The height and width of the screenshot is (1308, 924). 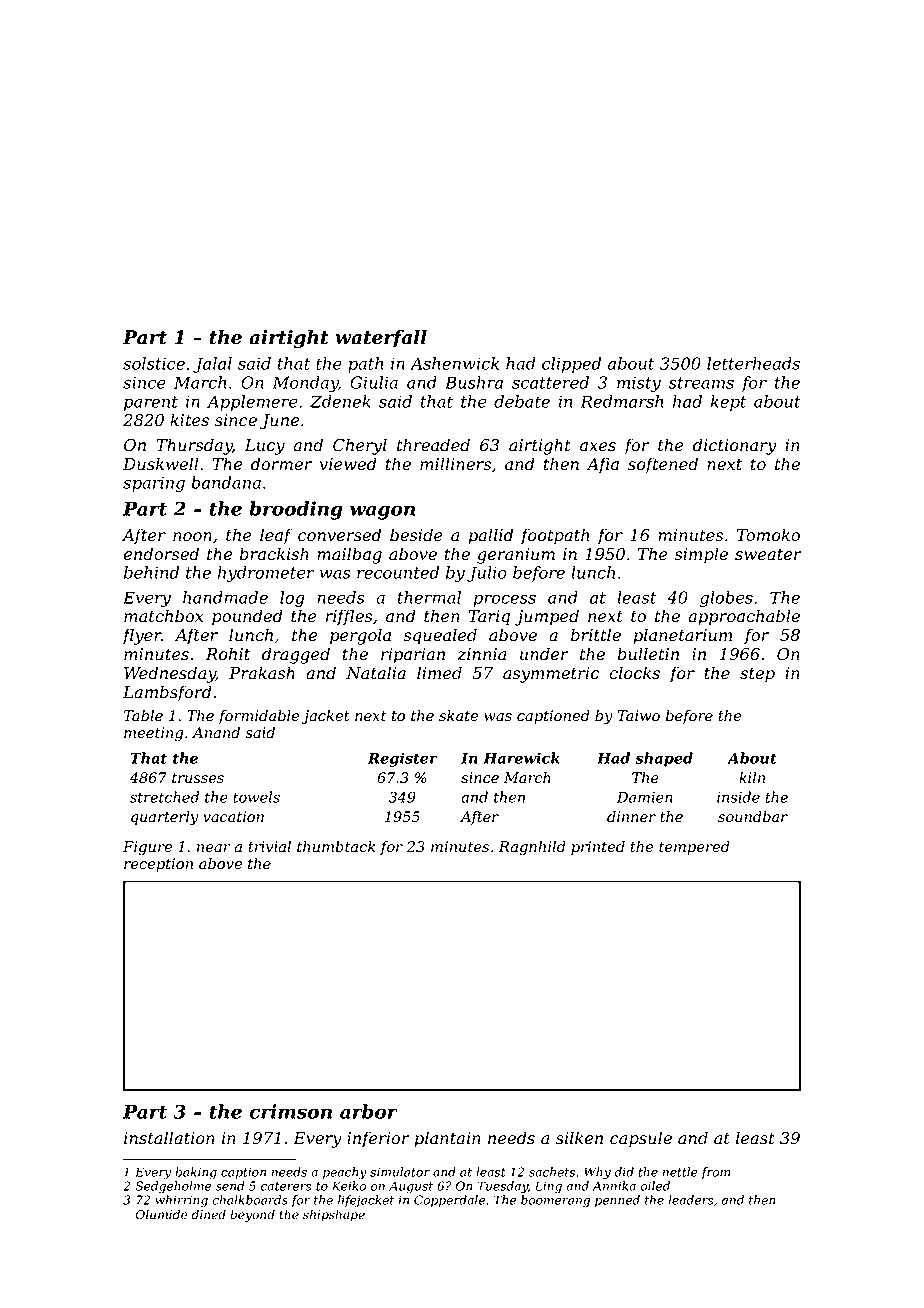 What do you see at coordinates (768, 535) in the screenshot?
I see `Tomoko` at bounding box center [768, 535].
